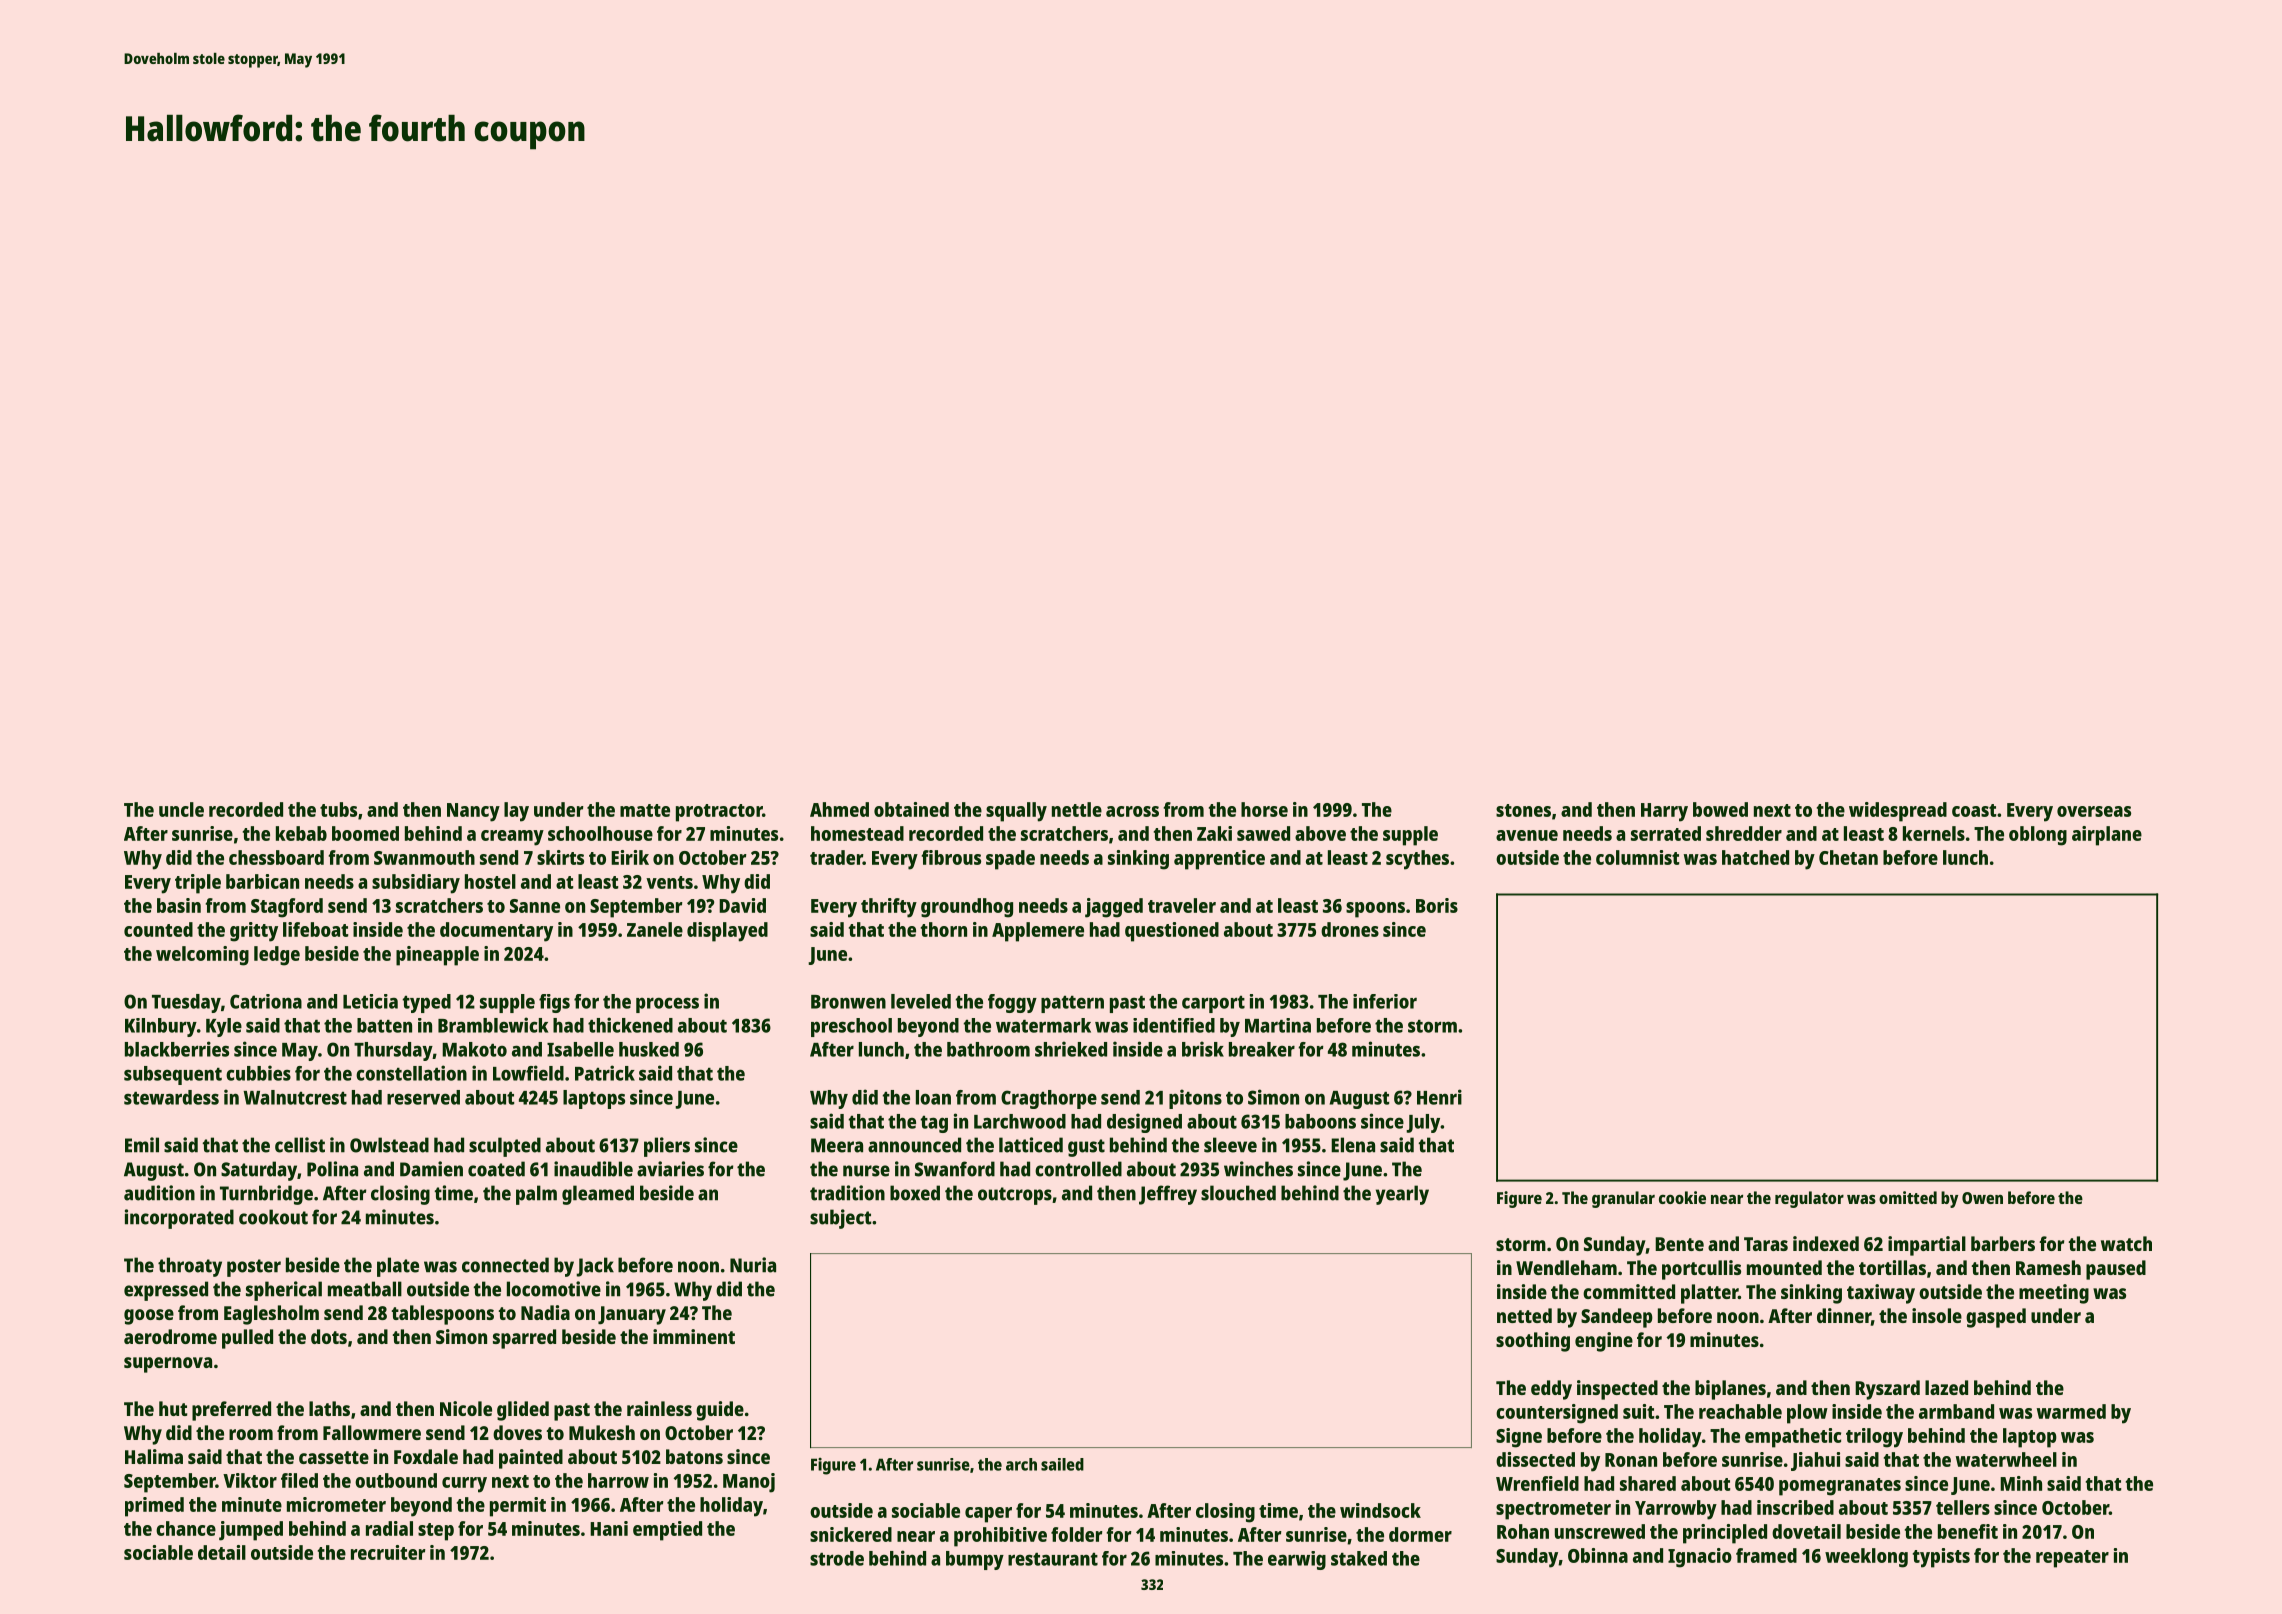  Describe the element at coordinates (667, 1005) in the document. I see `process` at that location.
